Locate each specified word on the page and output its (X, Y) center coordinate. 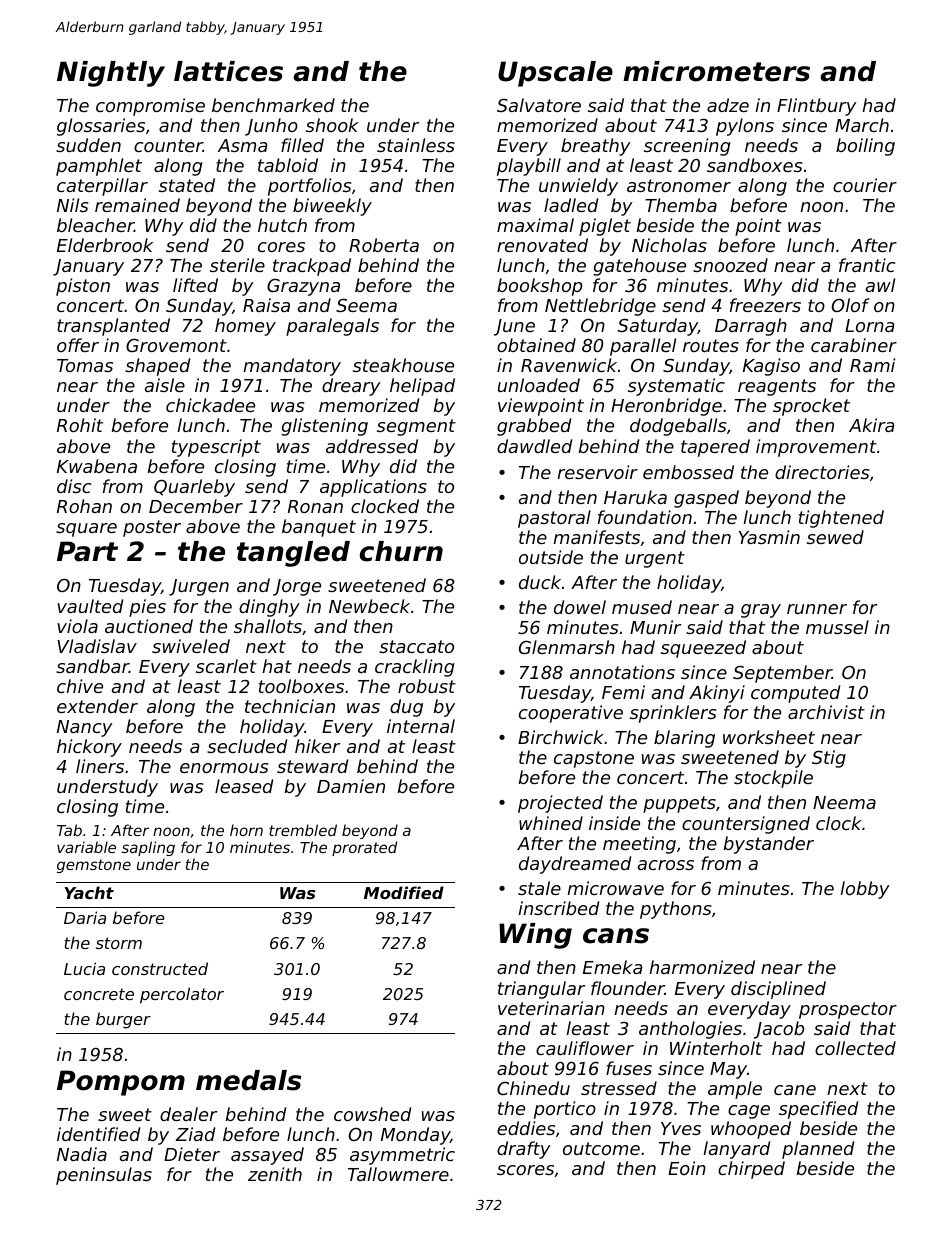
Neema (844, 802)
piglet (605, 227)
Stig (829, 759)
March (862, 125)
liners (100, 766)
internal (421, 726)
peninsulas (104, 1176)
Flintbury (816, 107)
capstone (594, 759)
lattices (228, 71)
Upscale (555, 74)
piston (83, 287)
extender (97, 706)
